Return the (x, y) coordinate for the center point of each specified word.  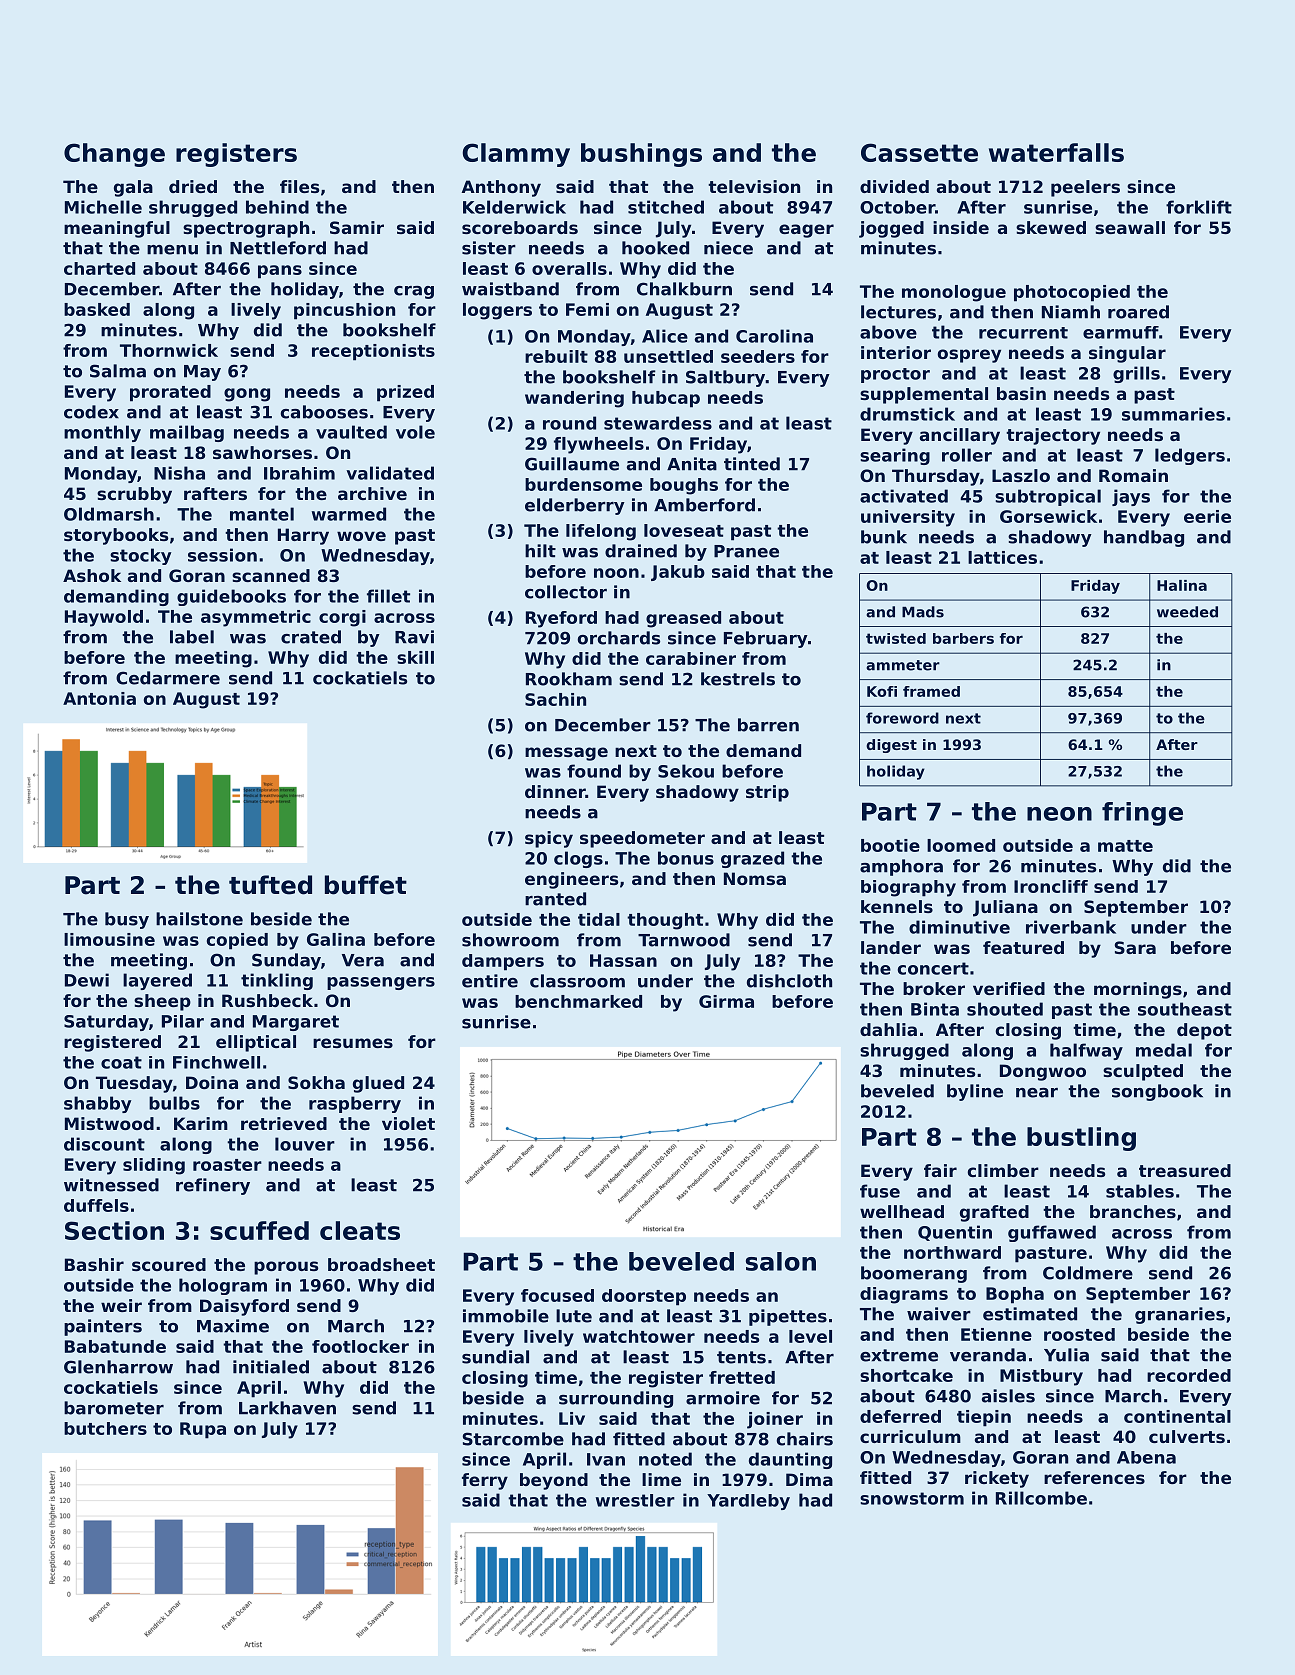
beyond (554, 1481)
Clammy (516, 155)
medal (1164, 1050)
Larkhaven (287, 1408)
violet (408, 1123)
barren (768, 725)
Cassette (919, 152)
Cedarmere (168, 678)
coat (121, 1062)
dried (193, 186)
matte (1125, 846)
